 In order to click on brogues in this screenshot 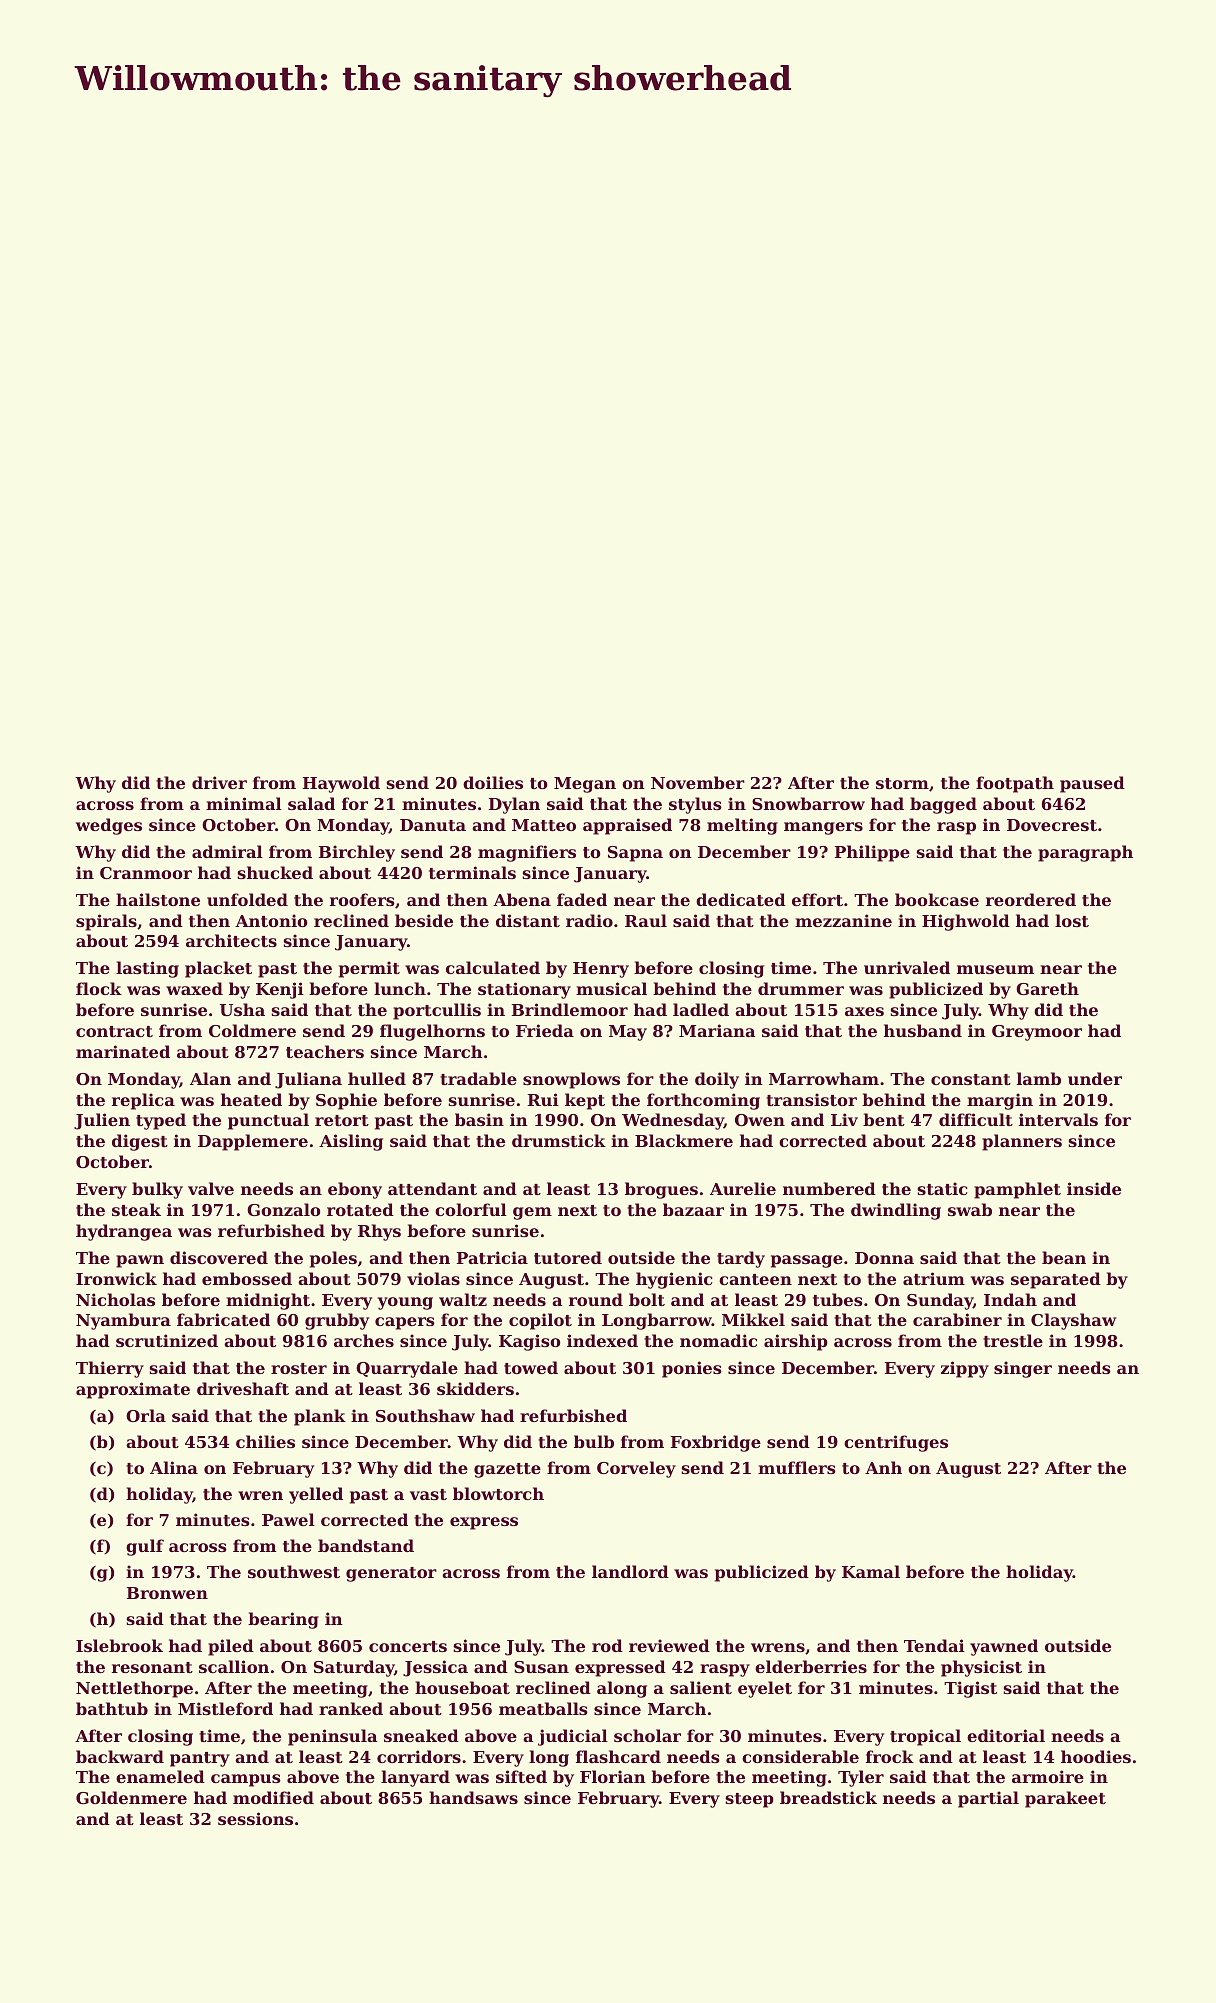, I will do `click(661, 1190)`.
